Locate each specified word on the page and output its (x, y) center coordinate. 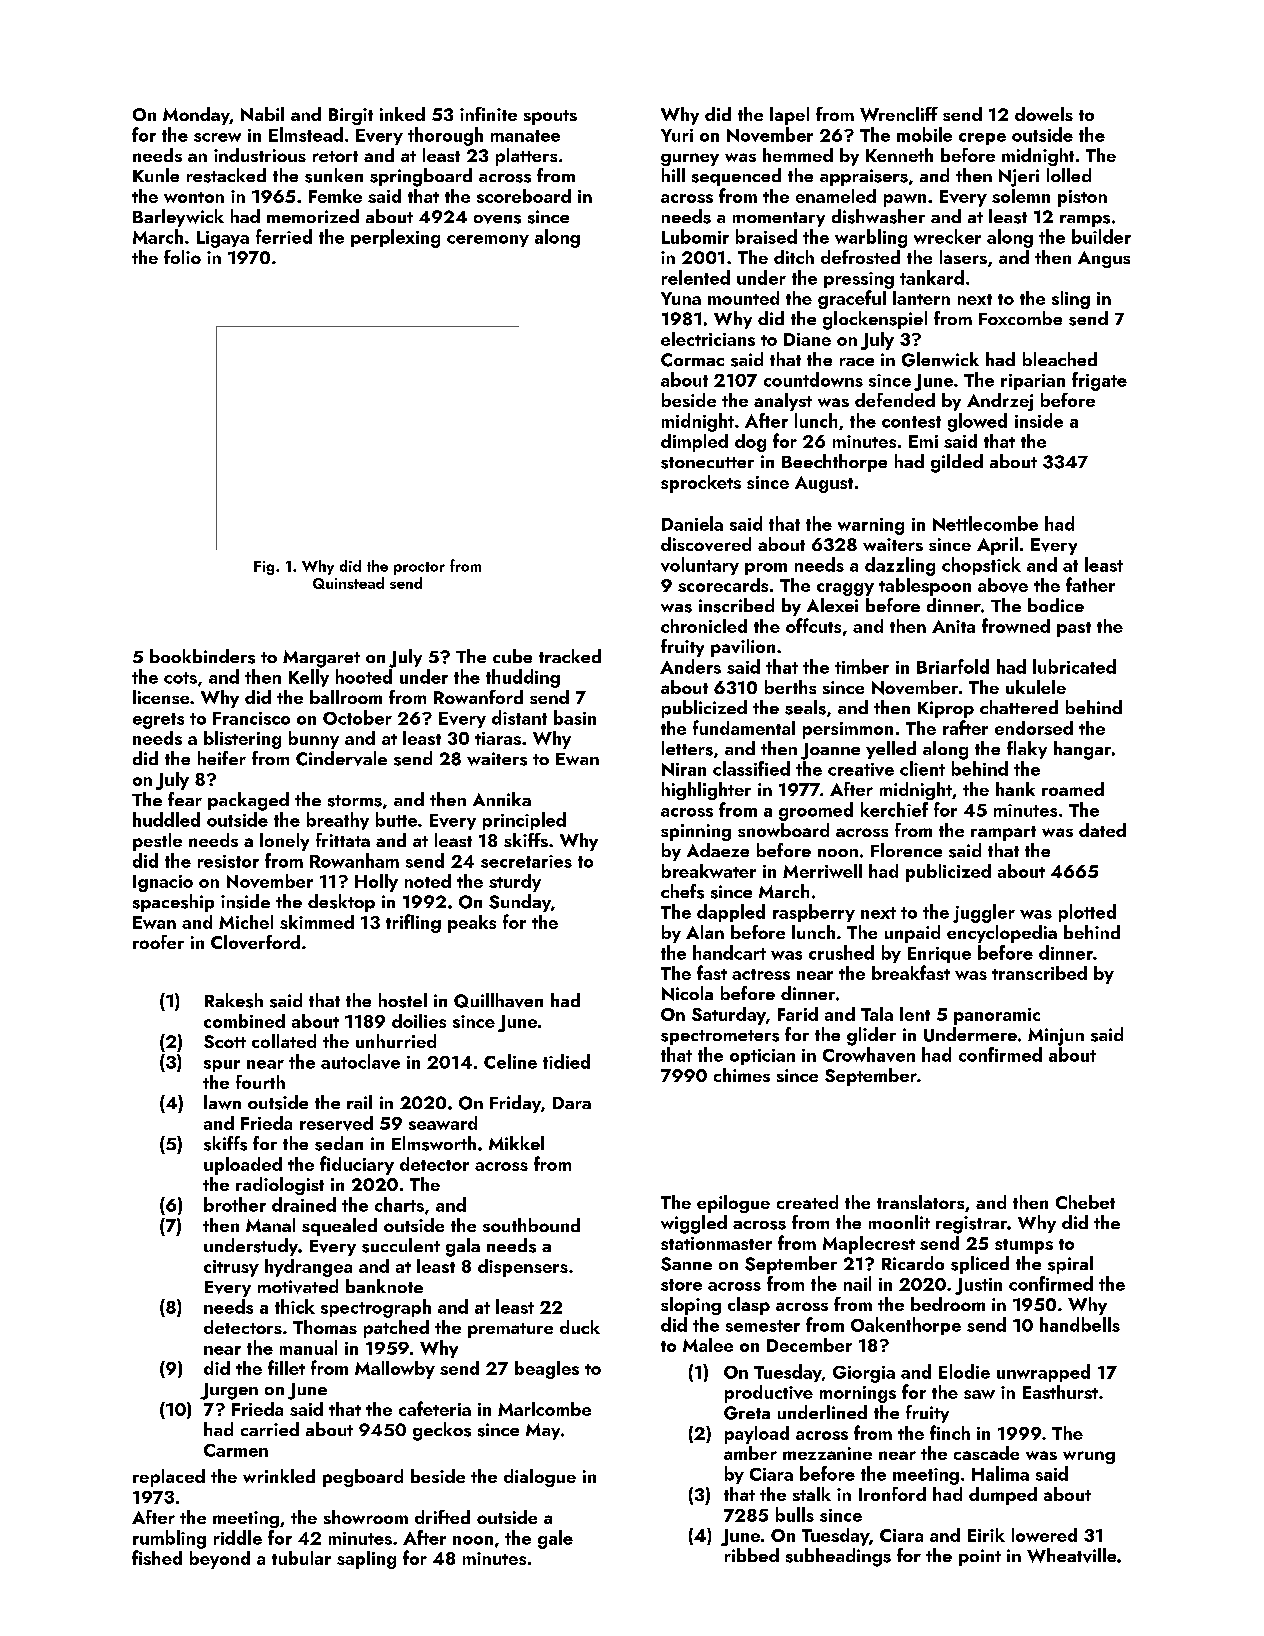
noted (428, 881)
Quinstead (348, 583)
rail (359, 1102)
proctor (419, 568)
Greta (747, 1413)
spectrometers (720, 1037)
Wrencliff (899, 114)
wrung (1089, 1457)
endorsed (1034, 728)
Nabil (262, 114)
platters (526, 157)
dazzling (900, 566)
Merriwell (822, 871)
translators (920, 1202)
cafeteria (435, 1408)
